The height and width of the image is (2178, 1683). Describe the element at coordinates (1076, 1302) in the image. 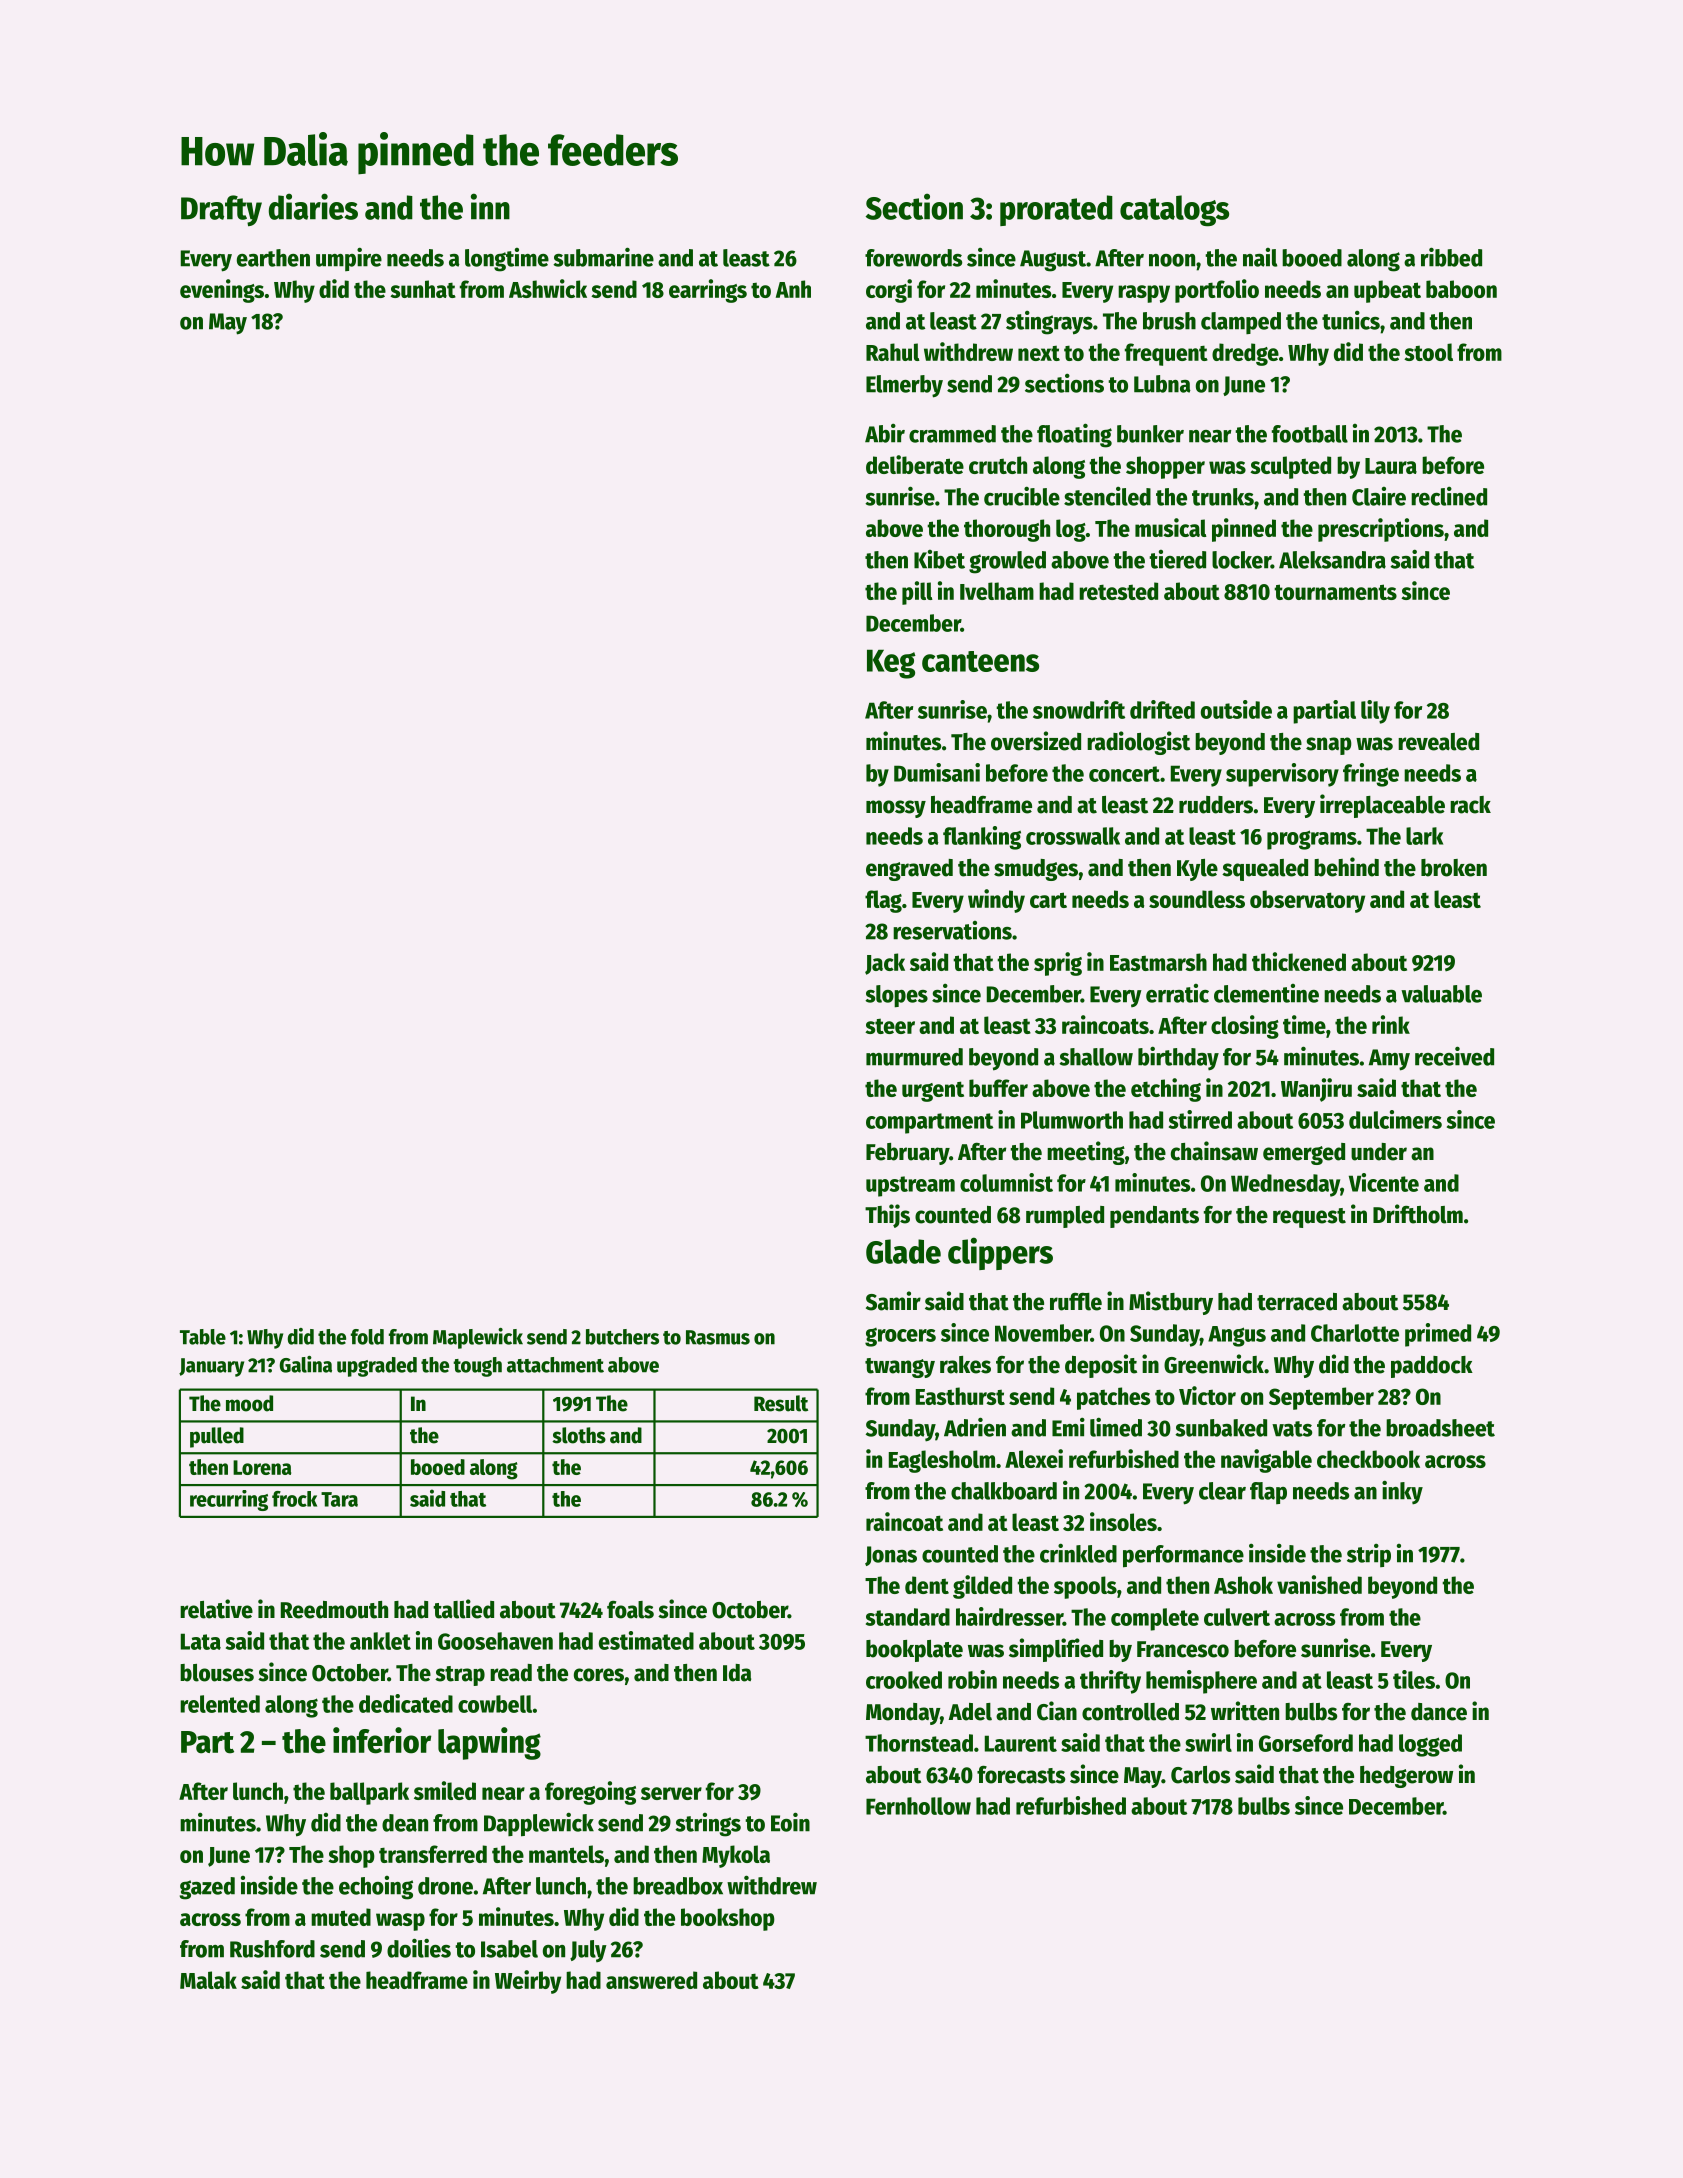

I see `ruffle` at that location.
